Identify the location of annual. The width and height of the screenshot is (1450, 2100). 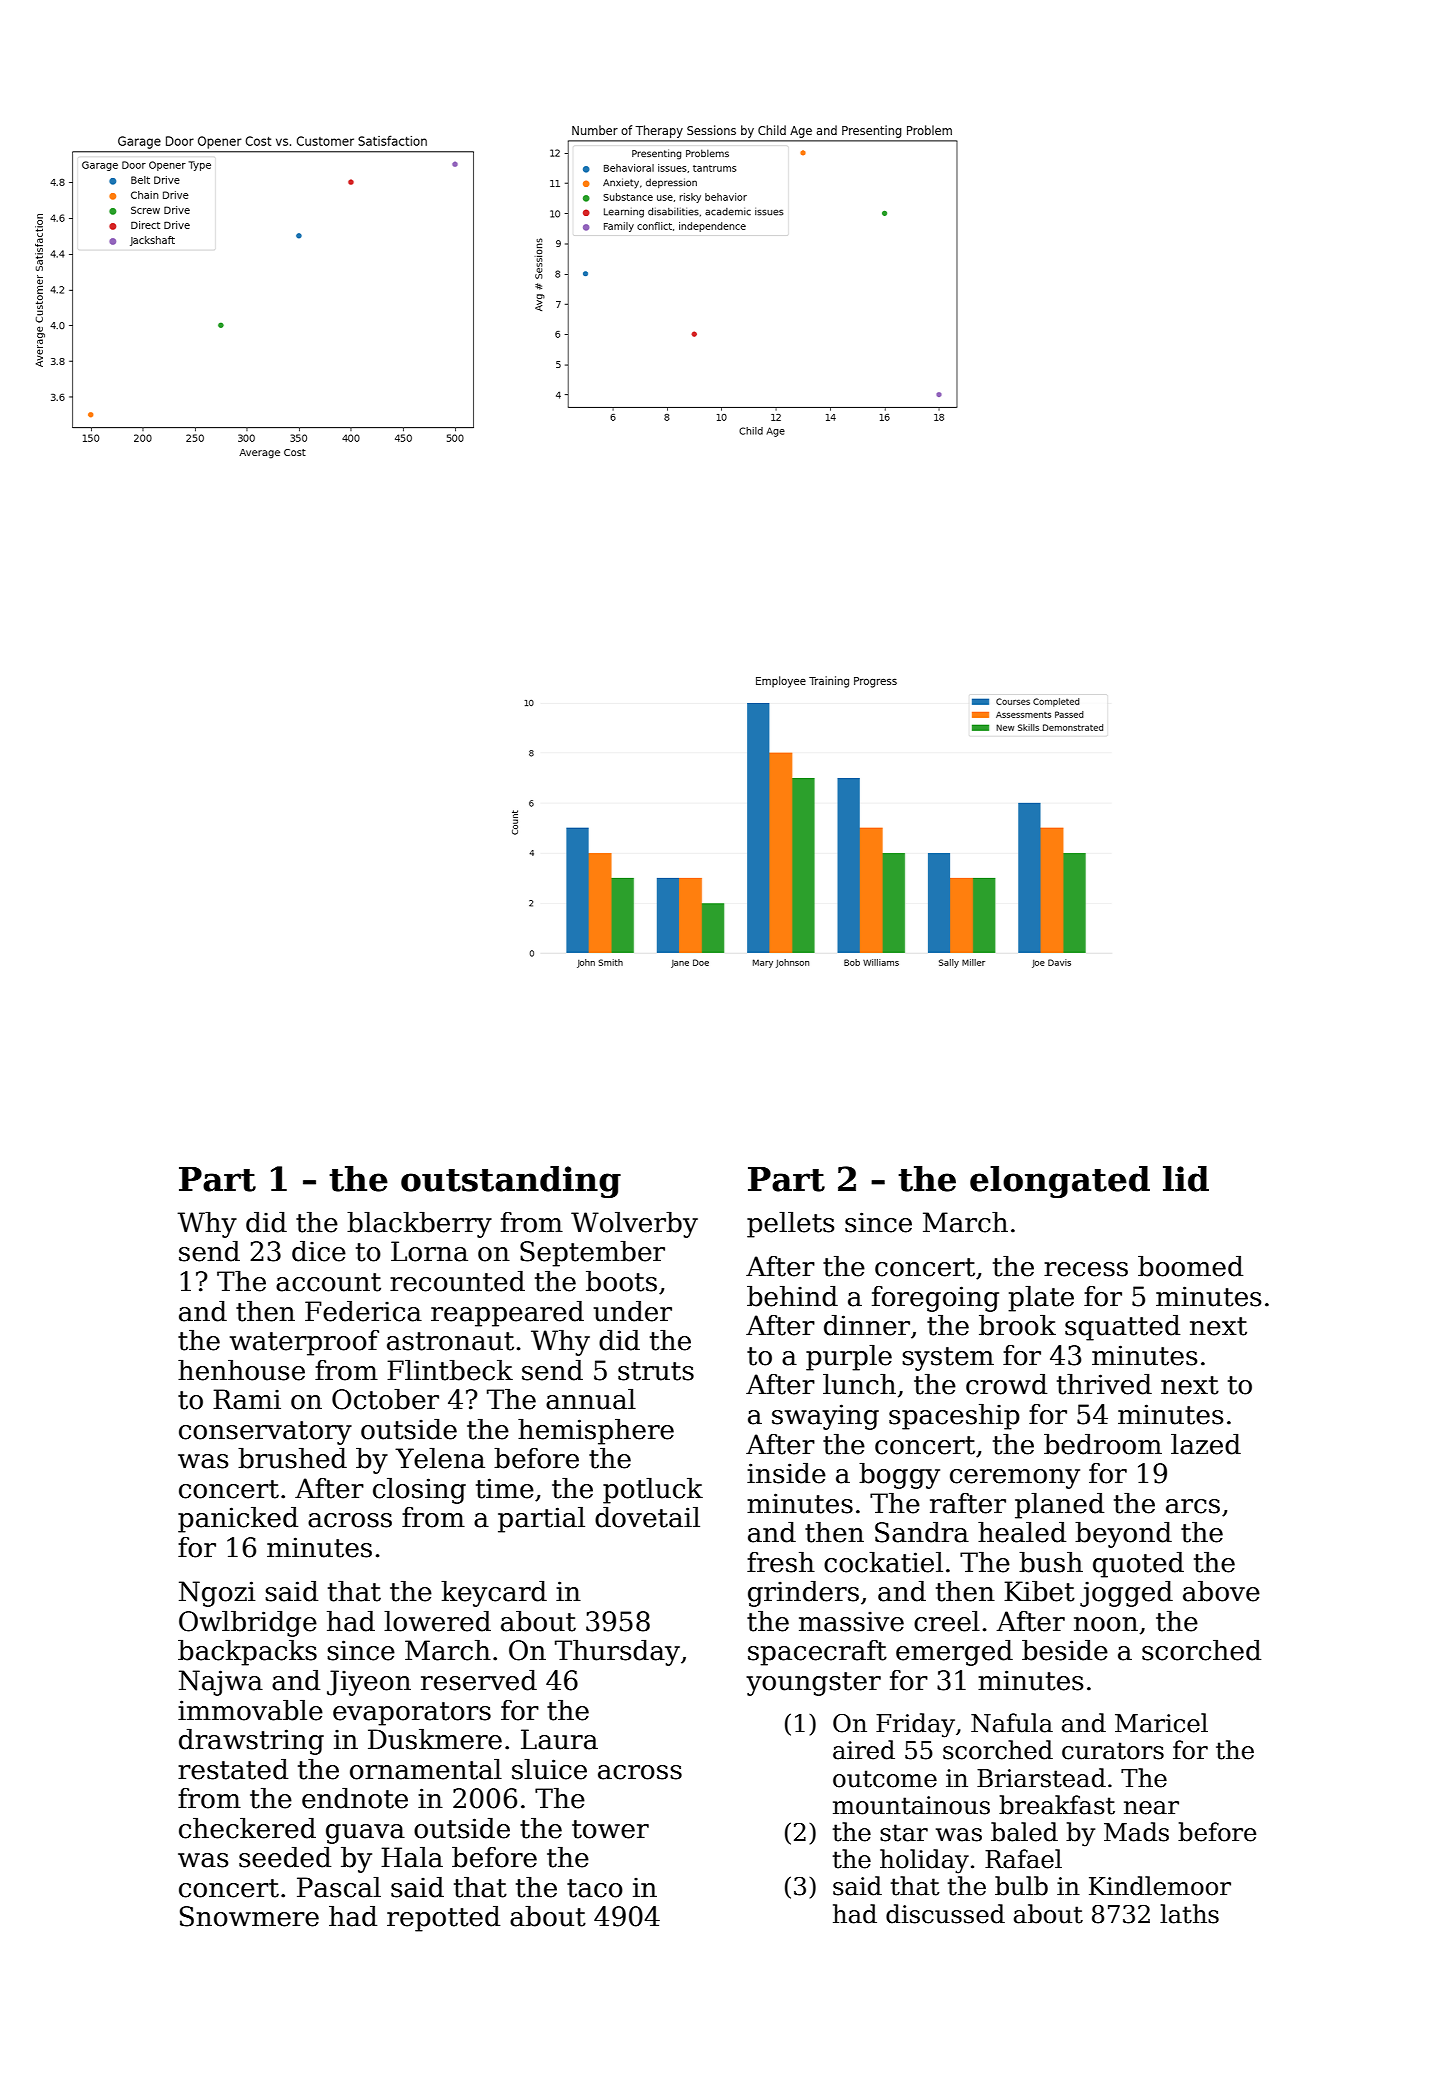
(591, 1399).
